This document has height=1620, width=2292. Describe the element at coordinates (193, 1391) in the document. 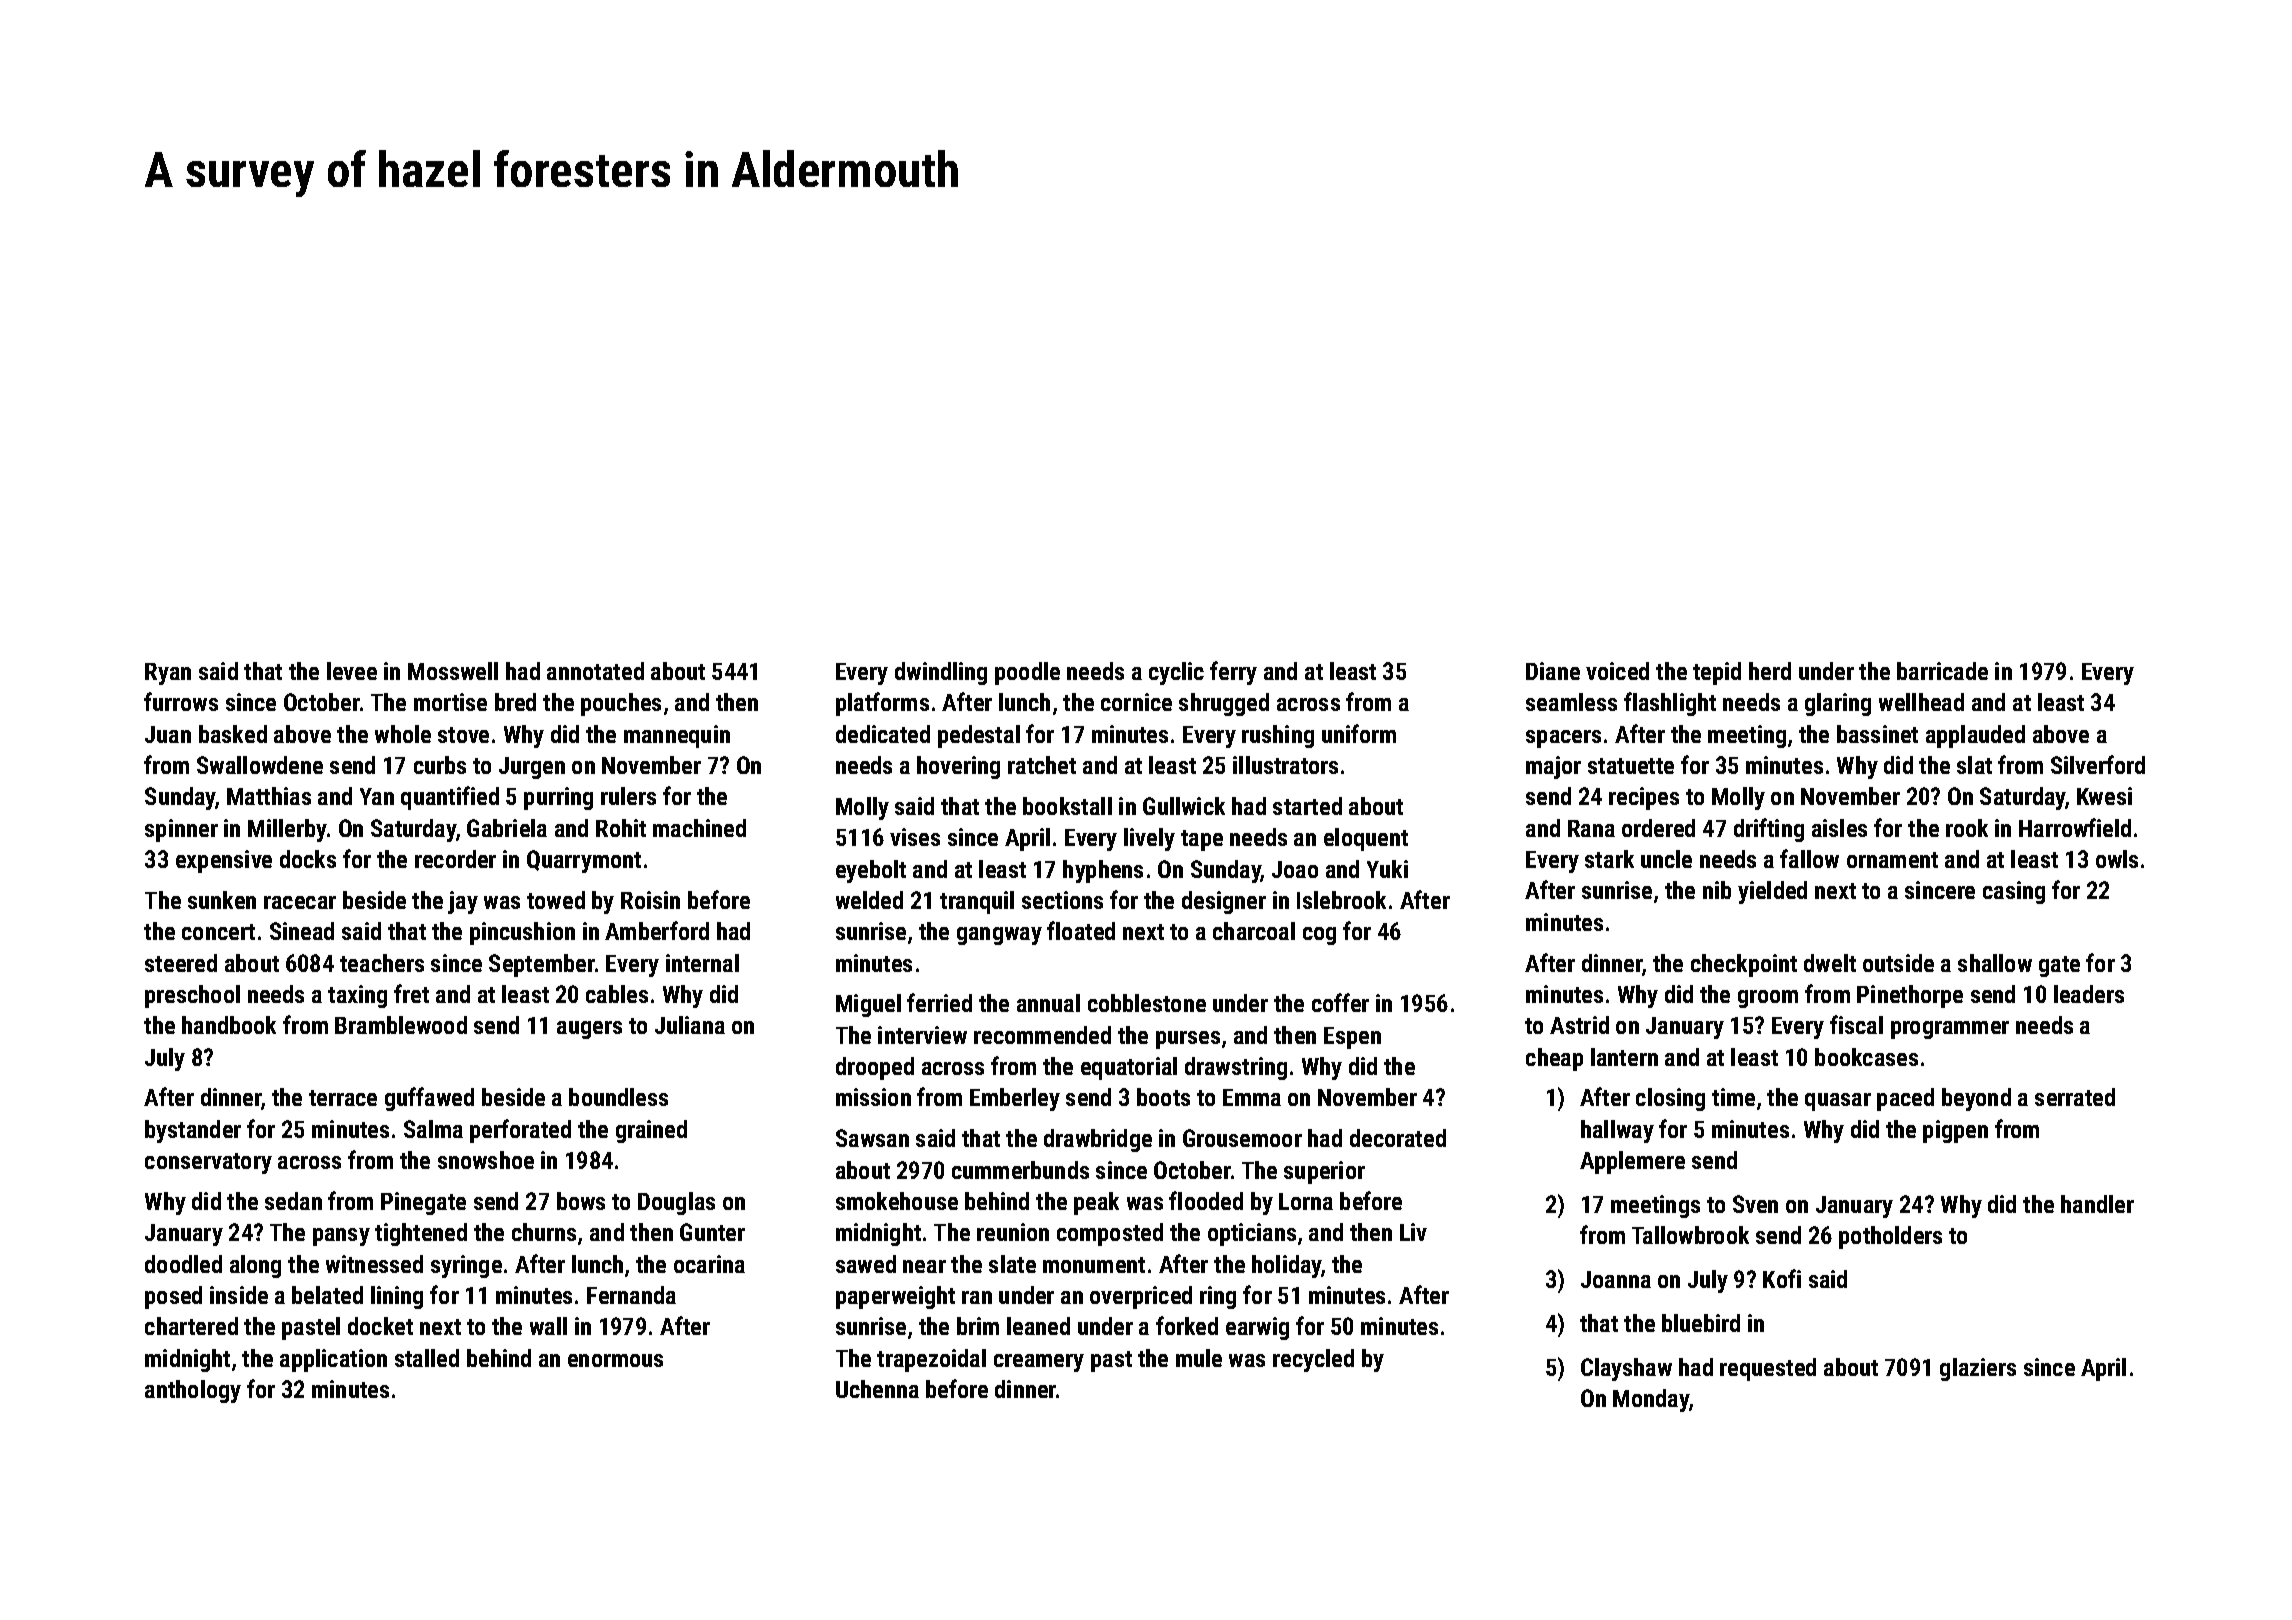

I see `anthology` at that location.
